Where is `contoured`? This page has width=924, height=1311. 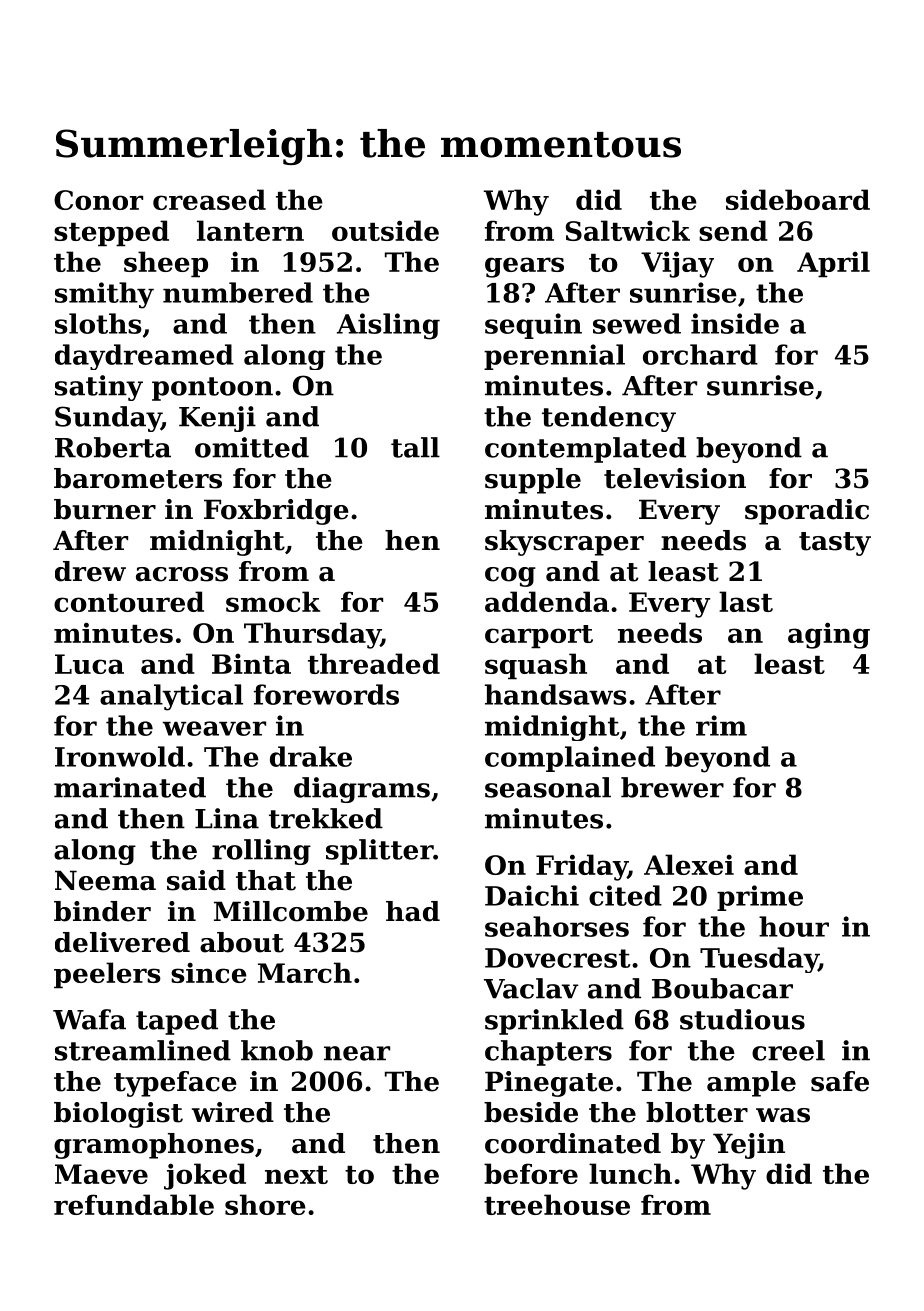 contoured is located at coordinates (129, 601).
